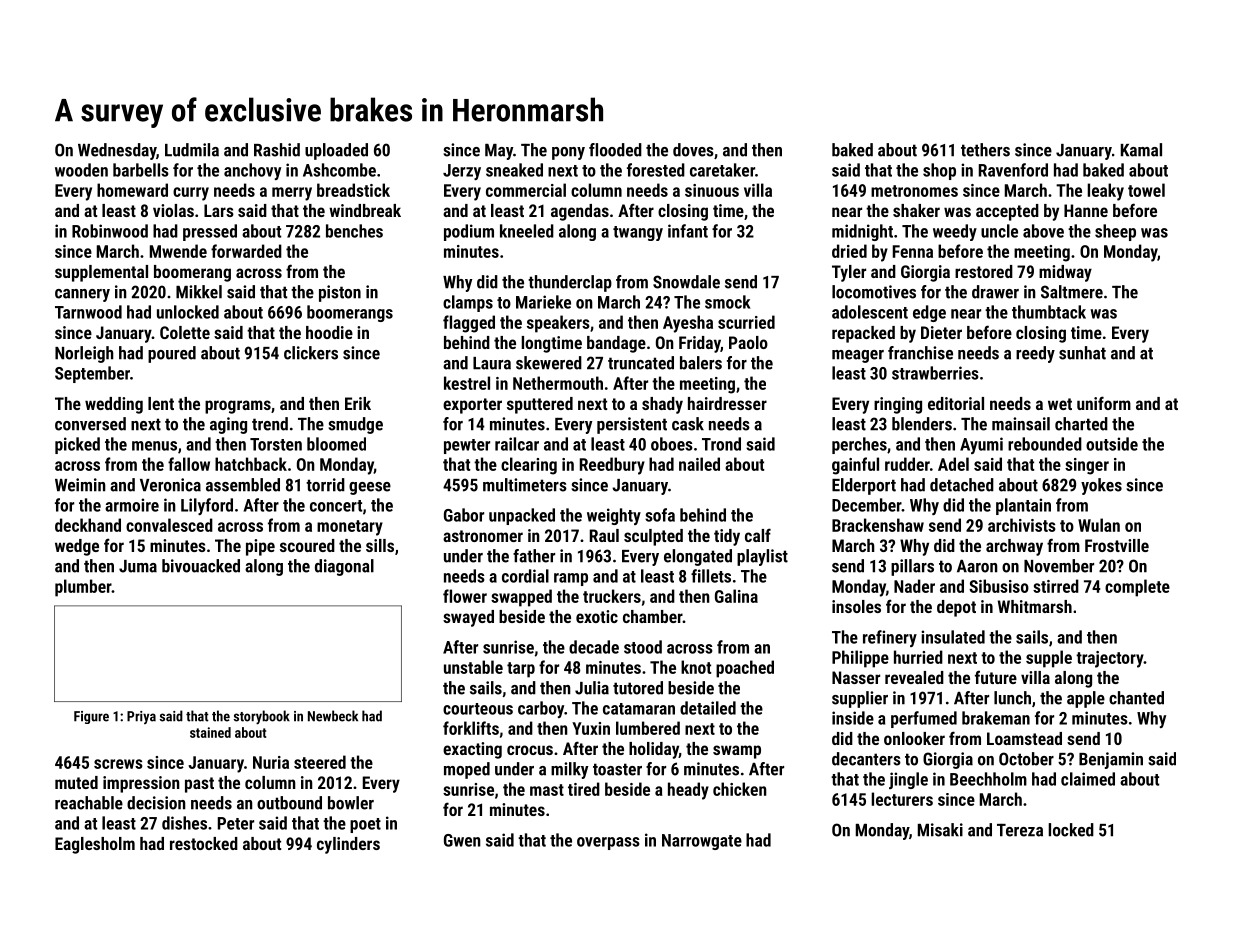  Describe the element at coordinates (916, 210) in the document. I see `shaker` at that location.
